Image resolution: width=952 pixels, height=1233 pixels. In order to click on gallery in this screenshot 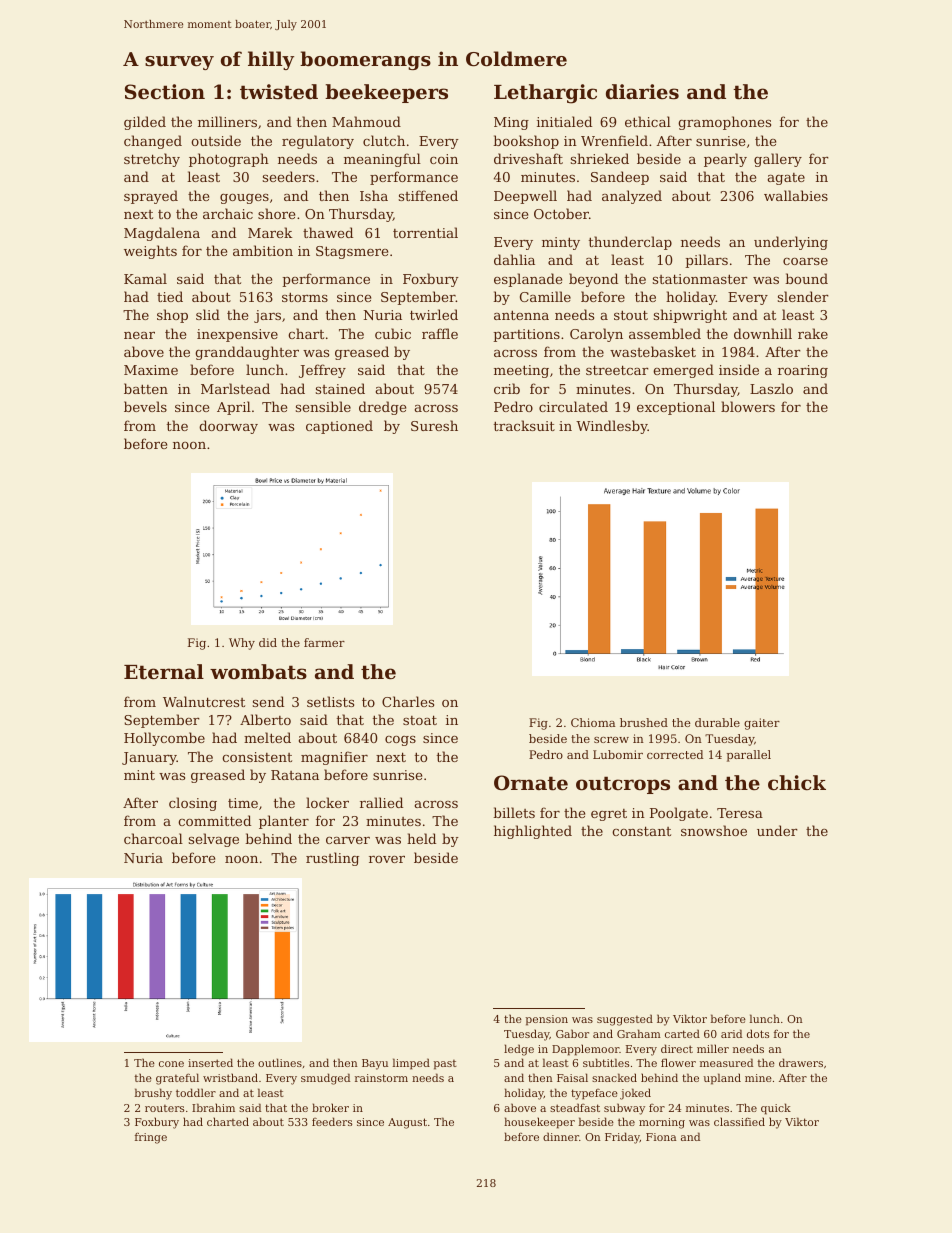, I will do `click(778, 160)`.
